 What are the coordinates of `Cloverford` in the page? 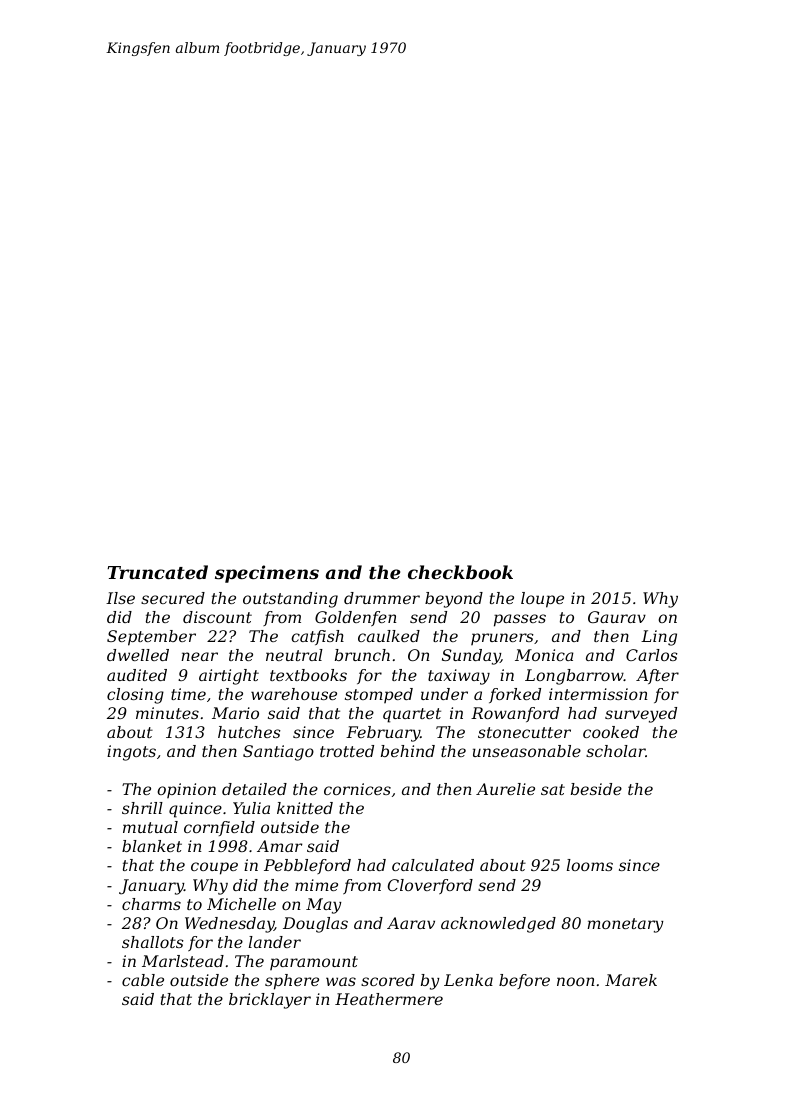 It's located at (430, 886).
